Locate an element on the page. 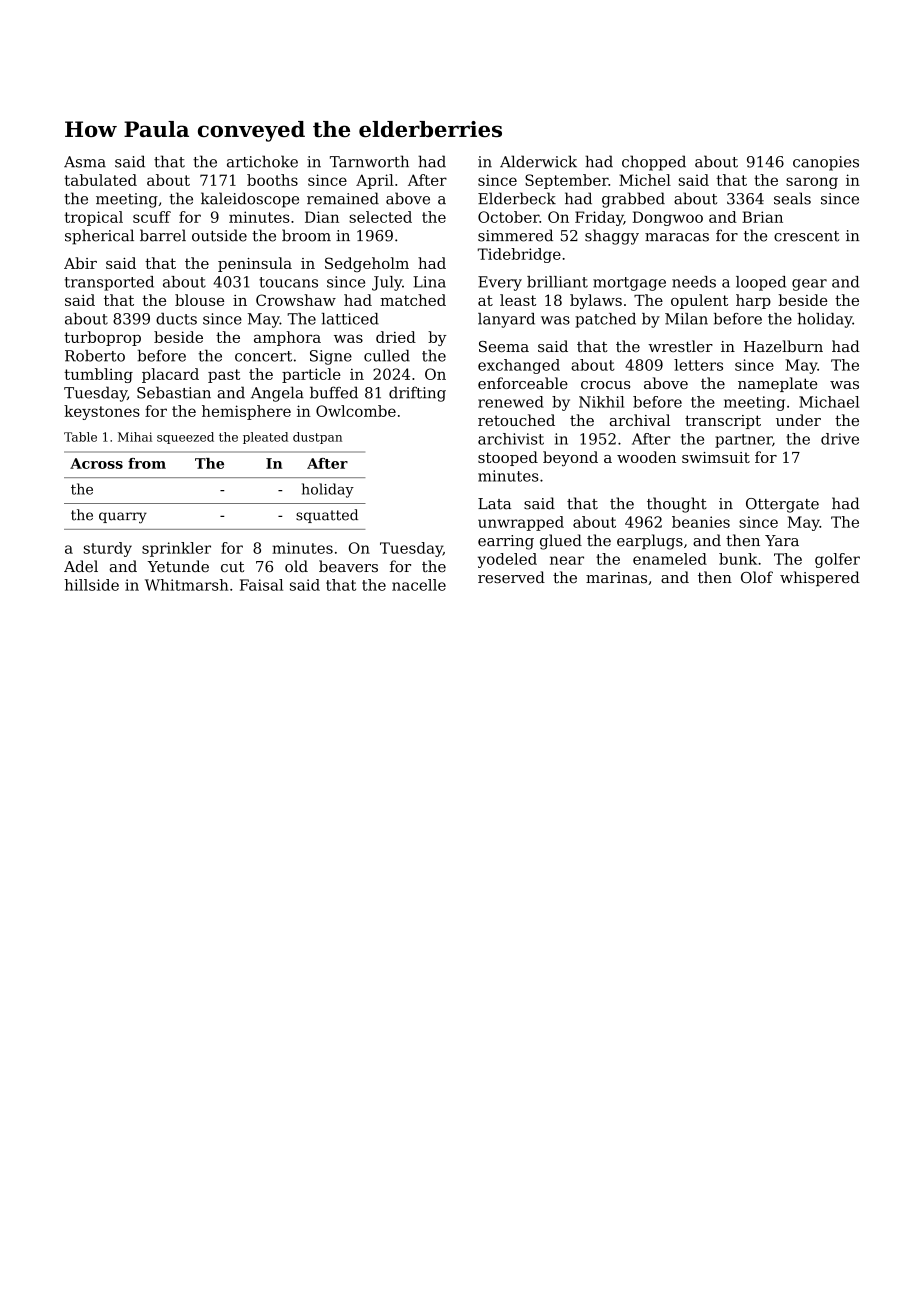  Mihai is located at coordinates (135, 437).
